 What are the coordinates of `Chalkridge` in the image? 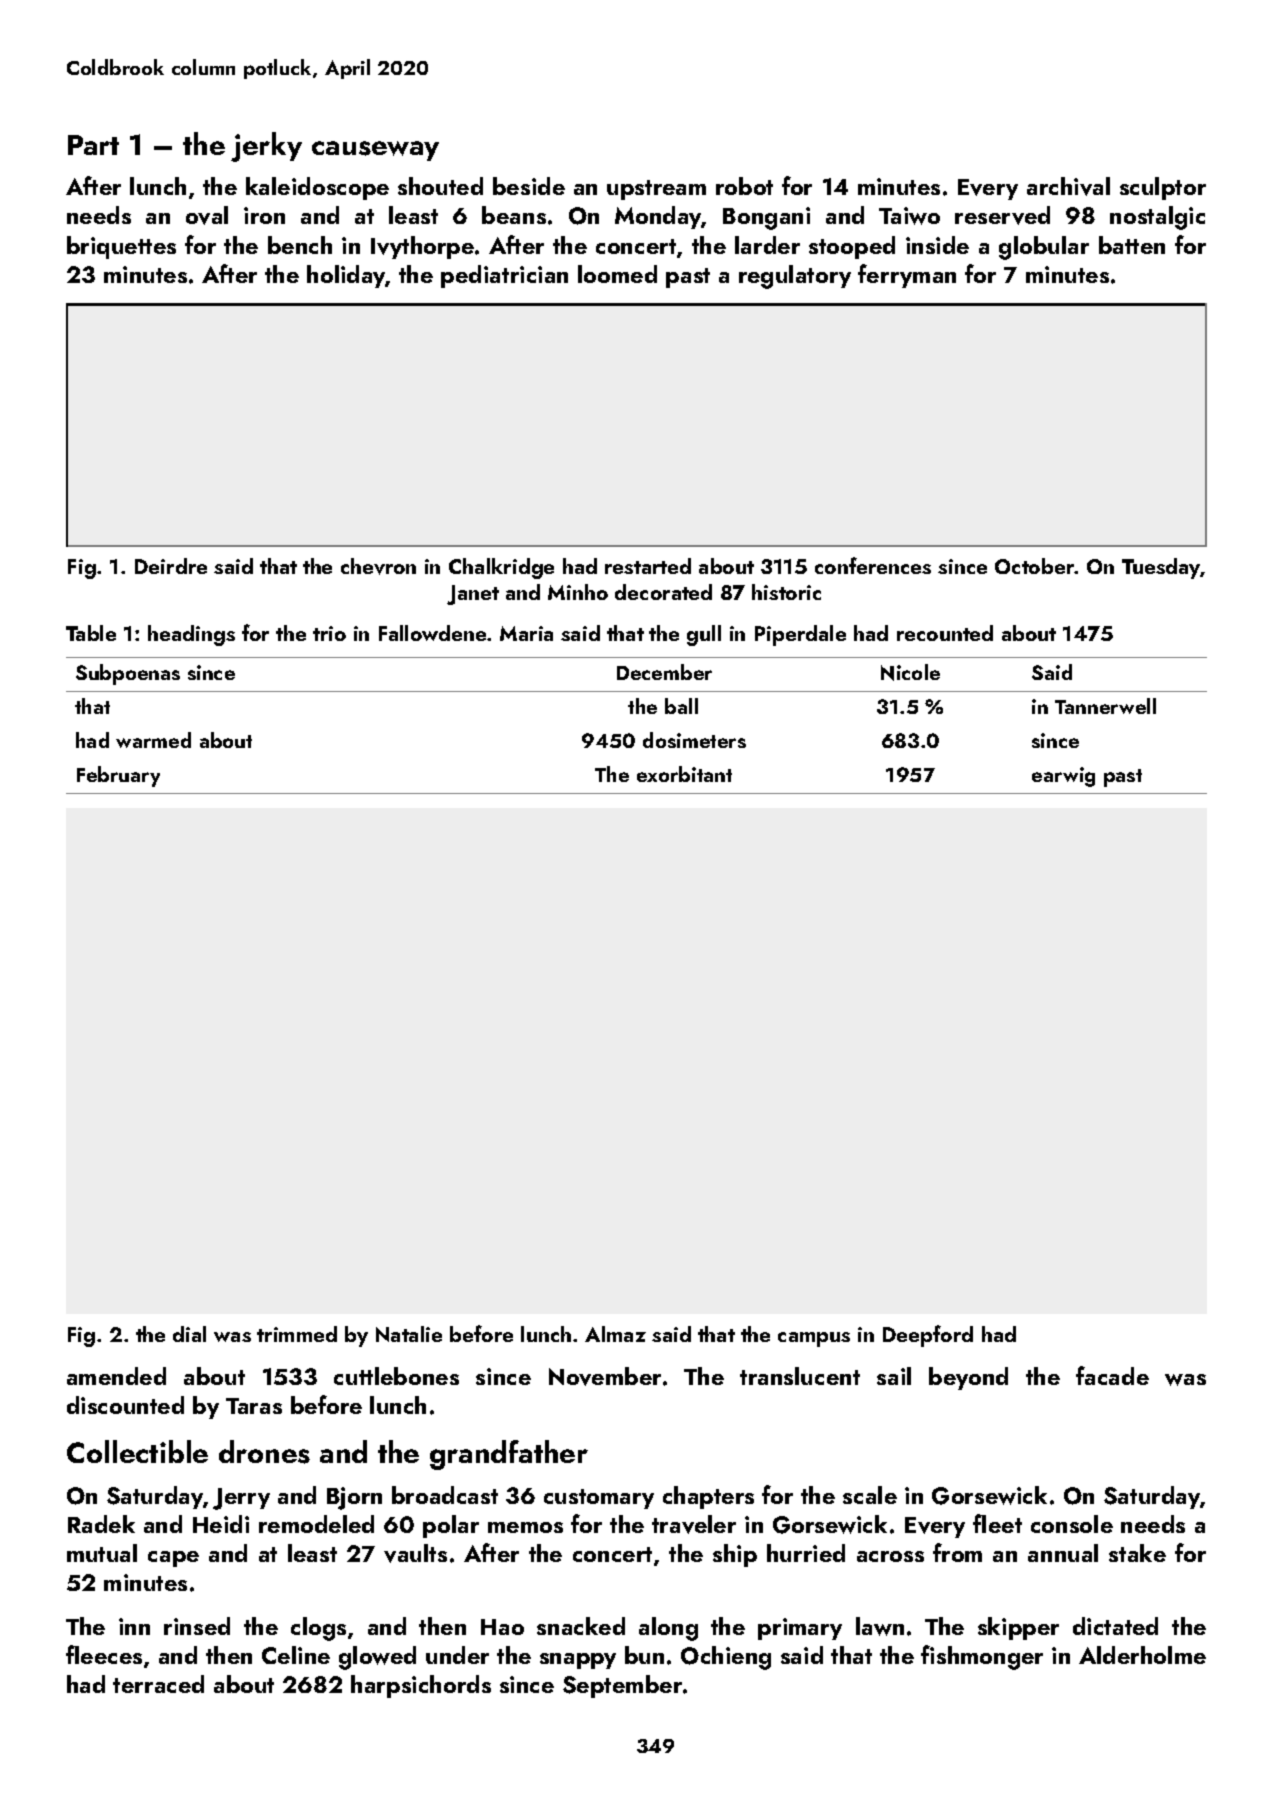 It's located at (501, 568).
